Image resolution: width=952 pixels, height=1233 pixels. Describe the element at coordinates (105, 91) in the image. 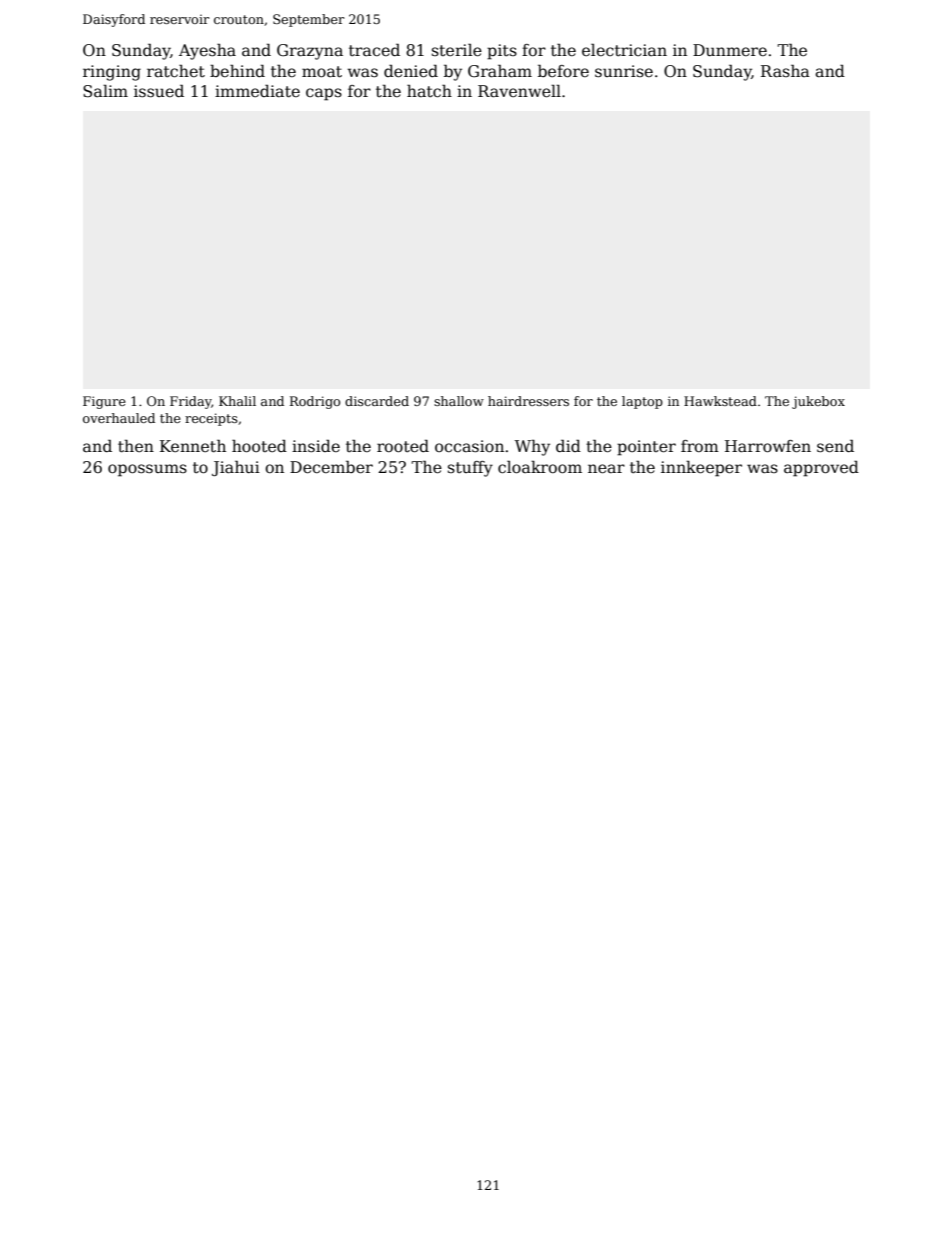

I see `Salim` at that location.
